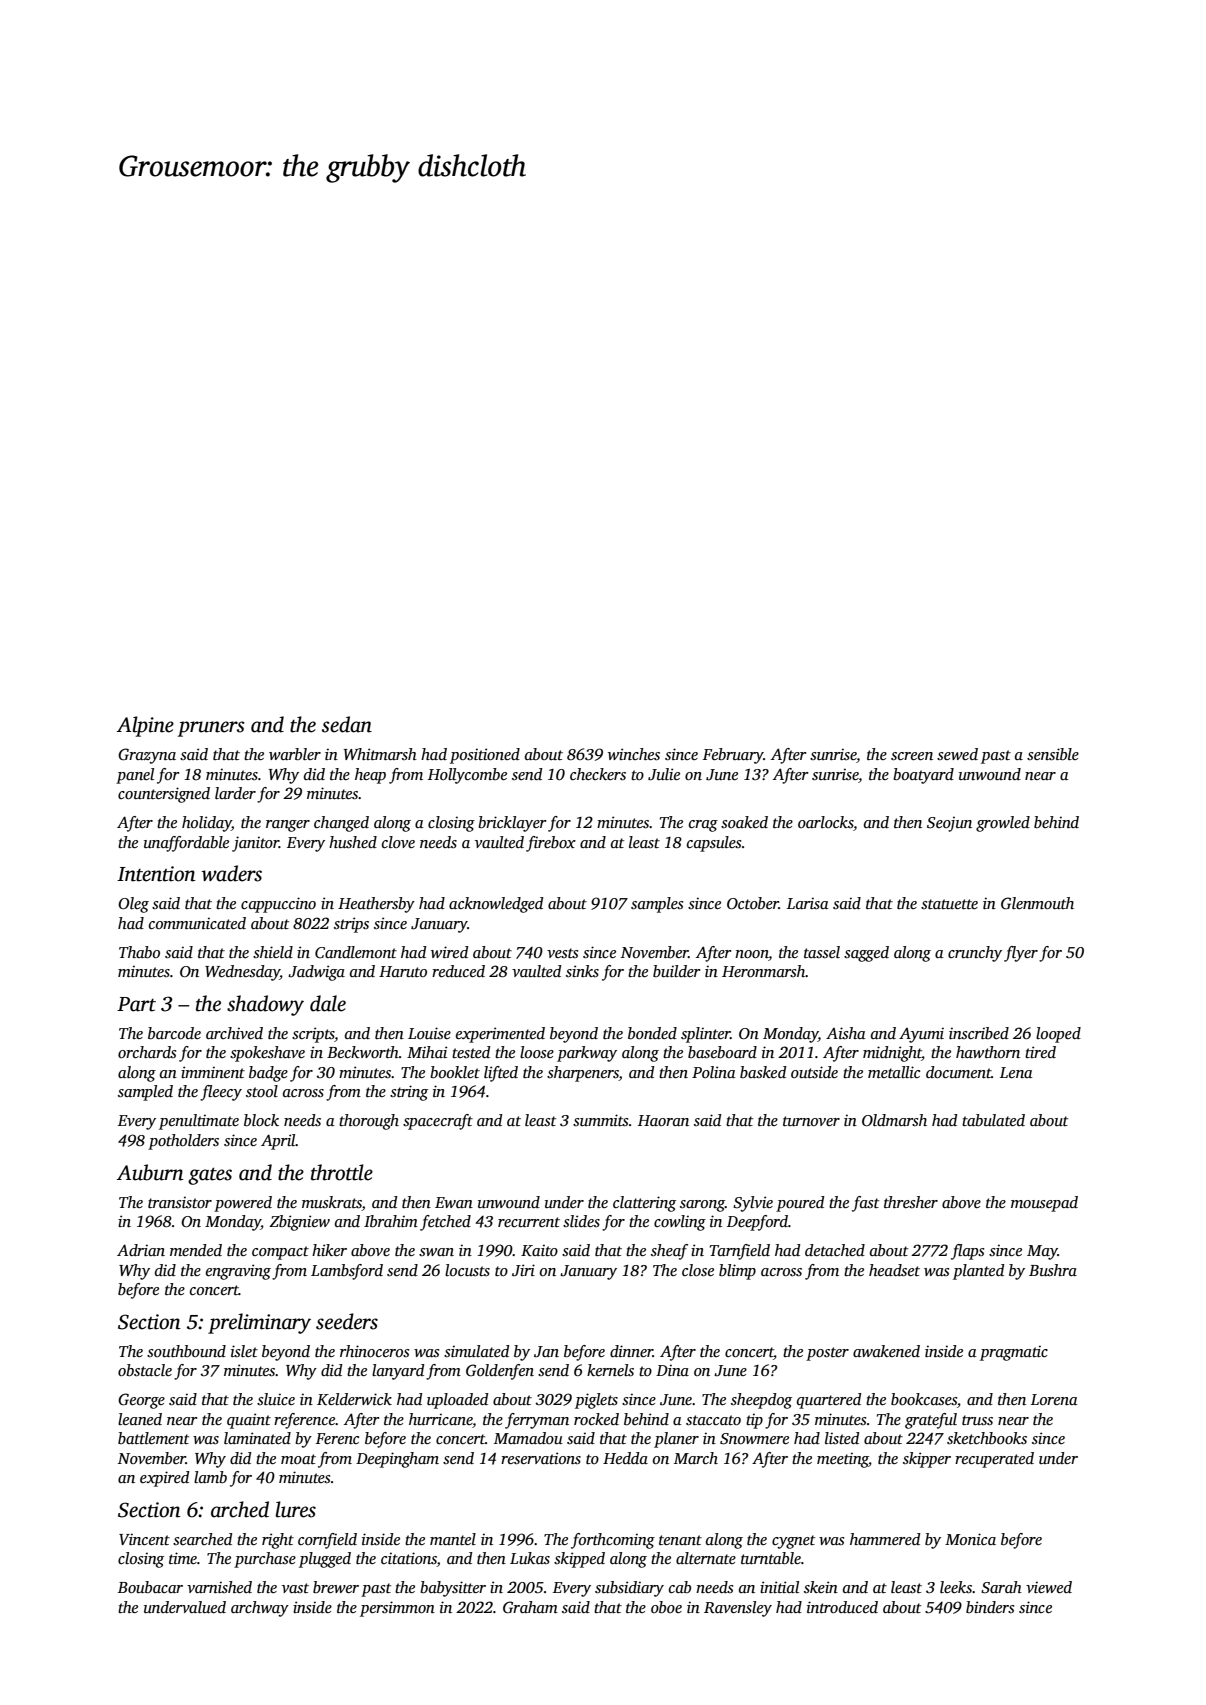 This screenshot has height=1705, width=1206. I want to click on noon, so click(752, 955).
